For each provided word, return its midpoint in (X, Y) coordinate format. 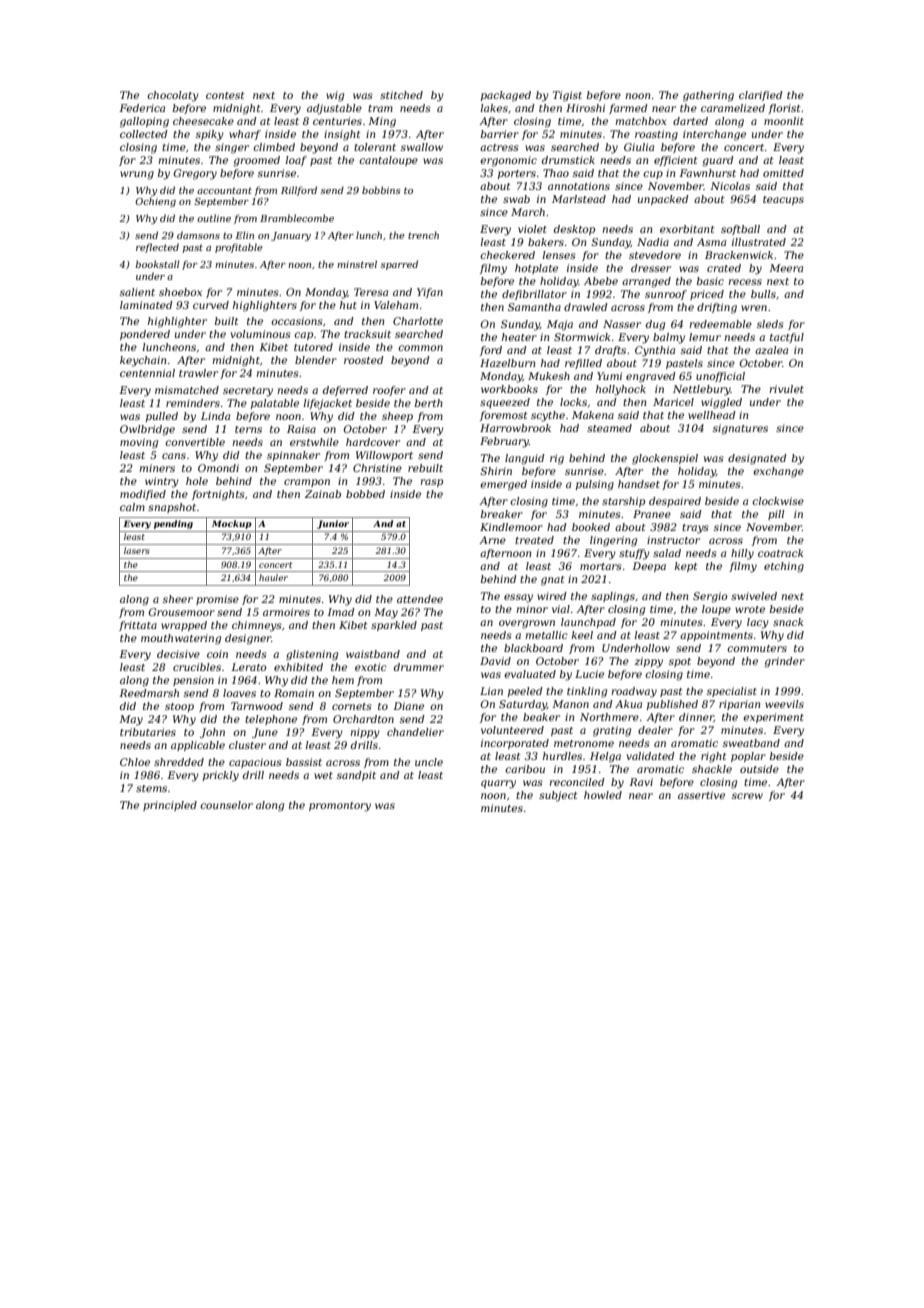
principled (170, 806)
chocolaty (173, 96)
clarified (761, 96)
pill (776, 515)
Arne (492, 540)
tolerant (375, 147)
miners (157, 468)
